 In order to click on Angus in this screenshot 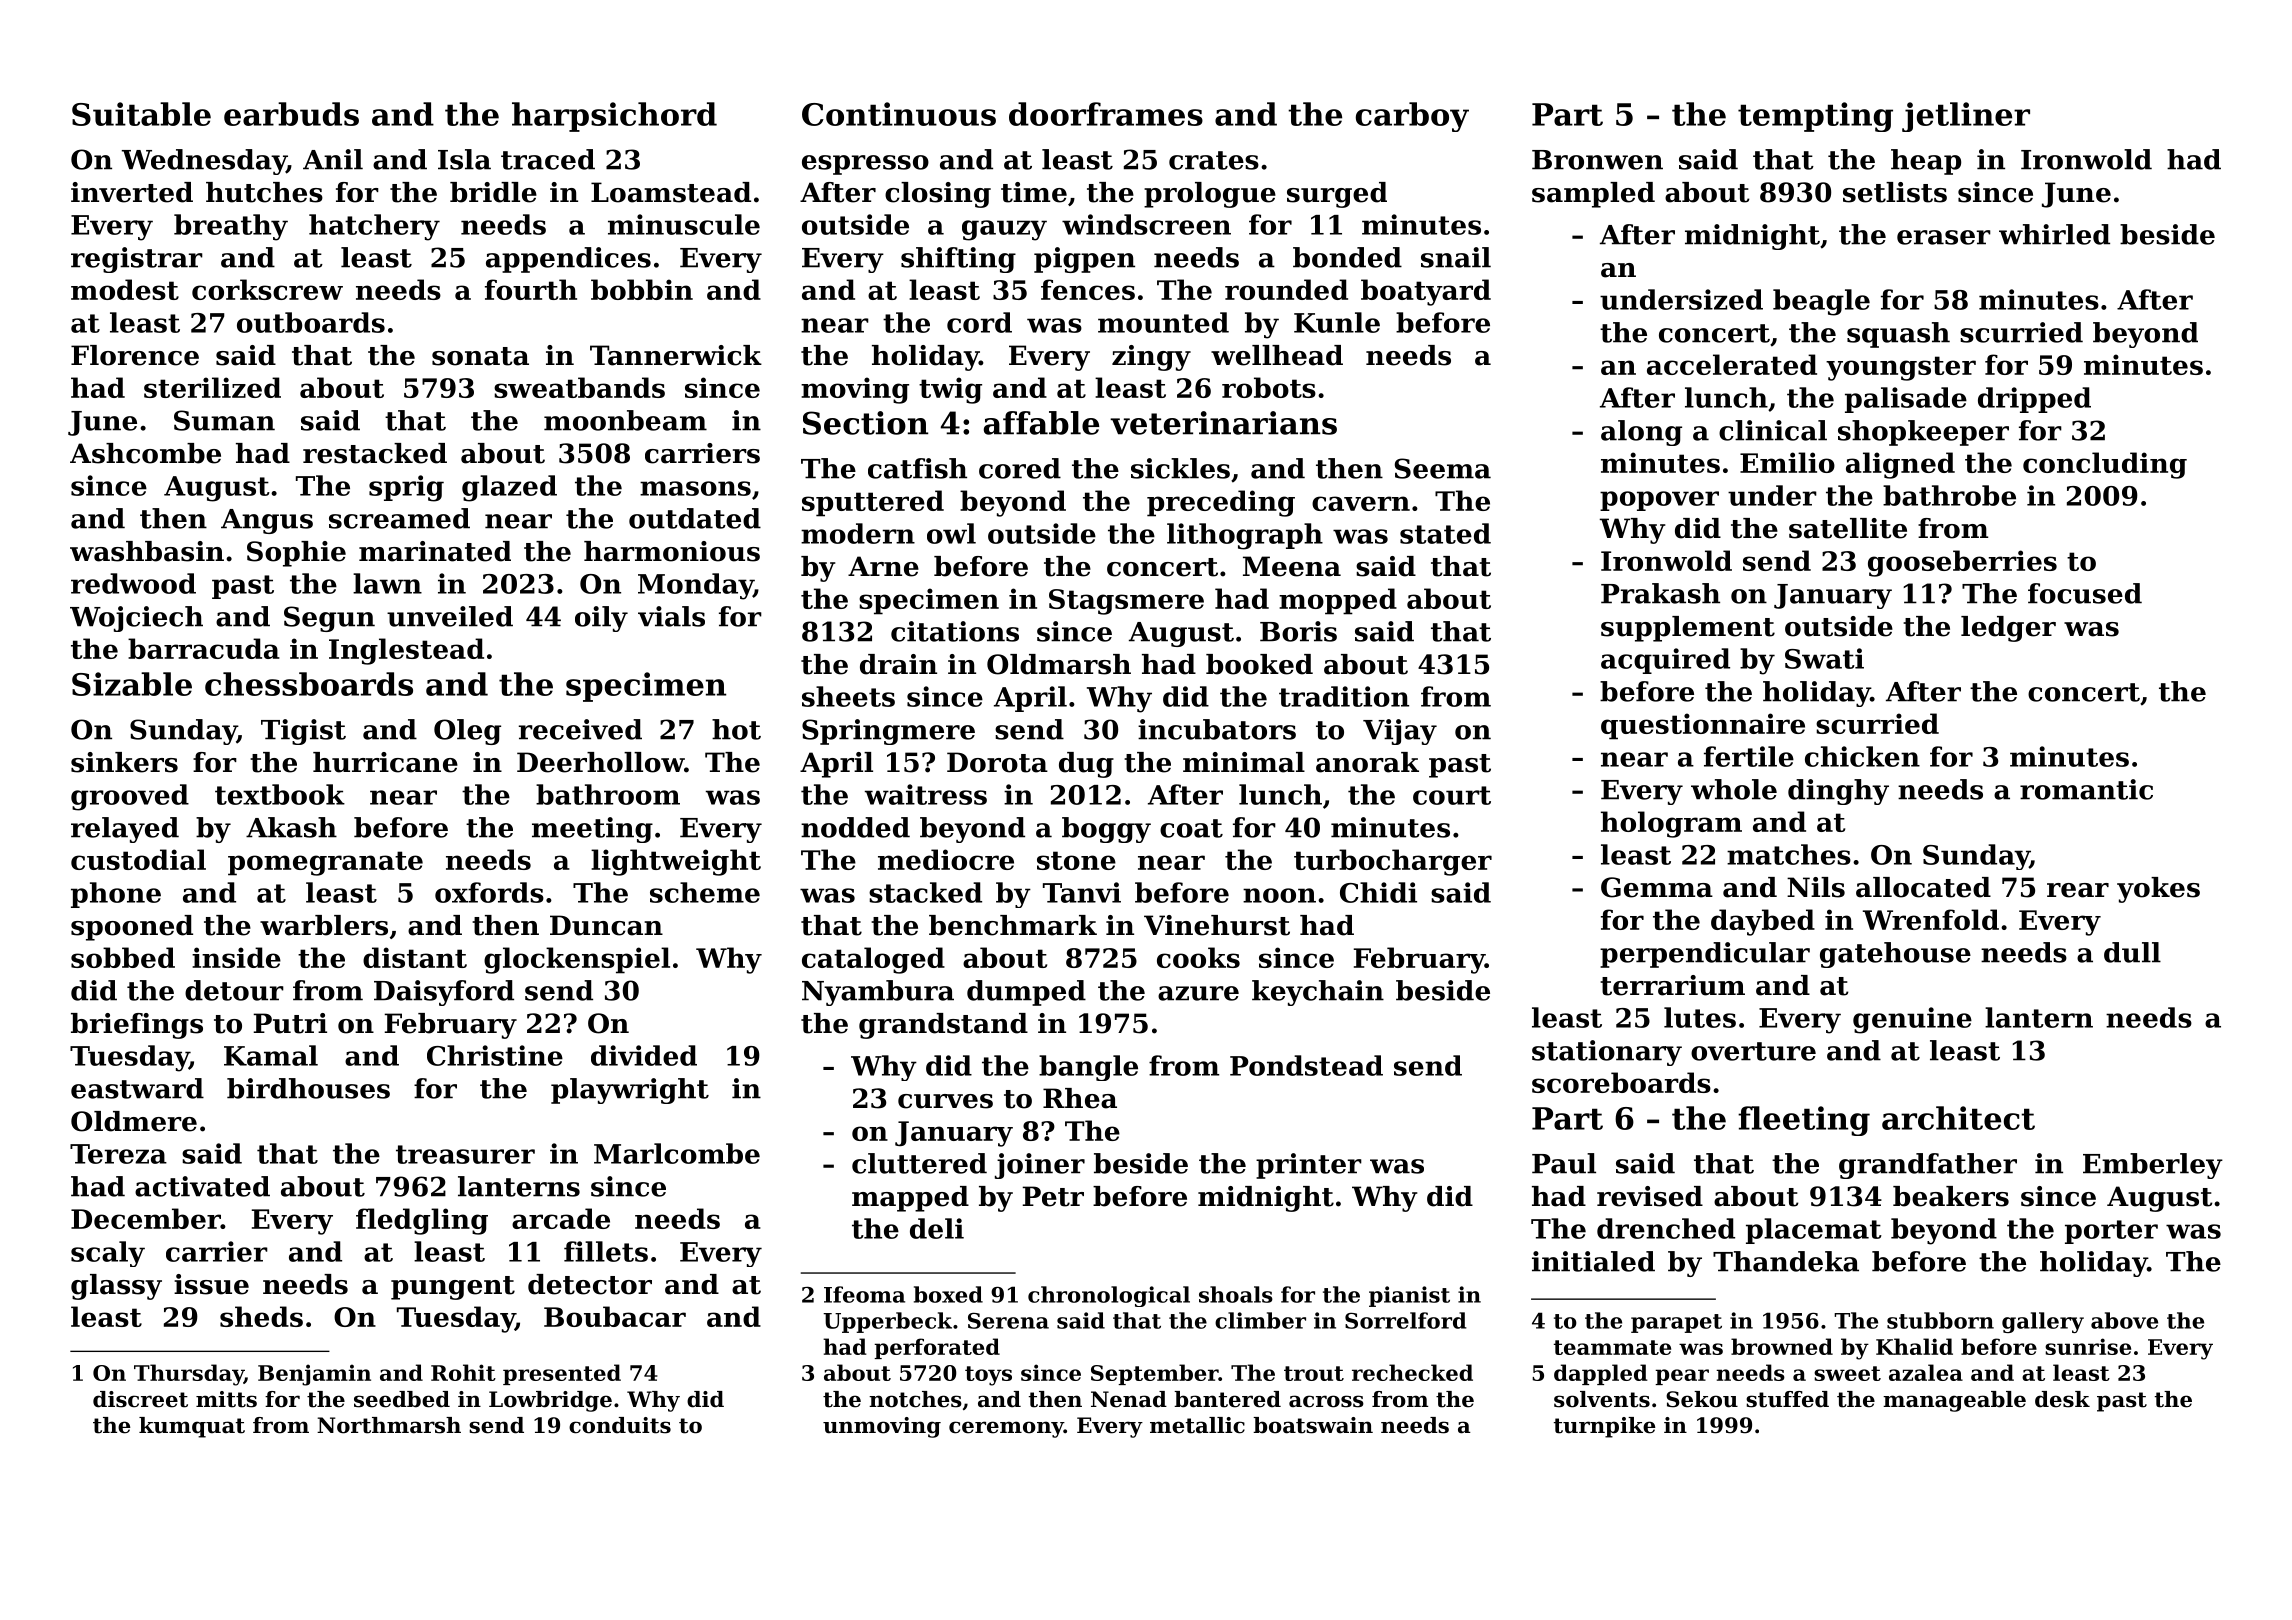, I will do `click(267, 521)`.
